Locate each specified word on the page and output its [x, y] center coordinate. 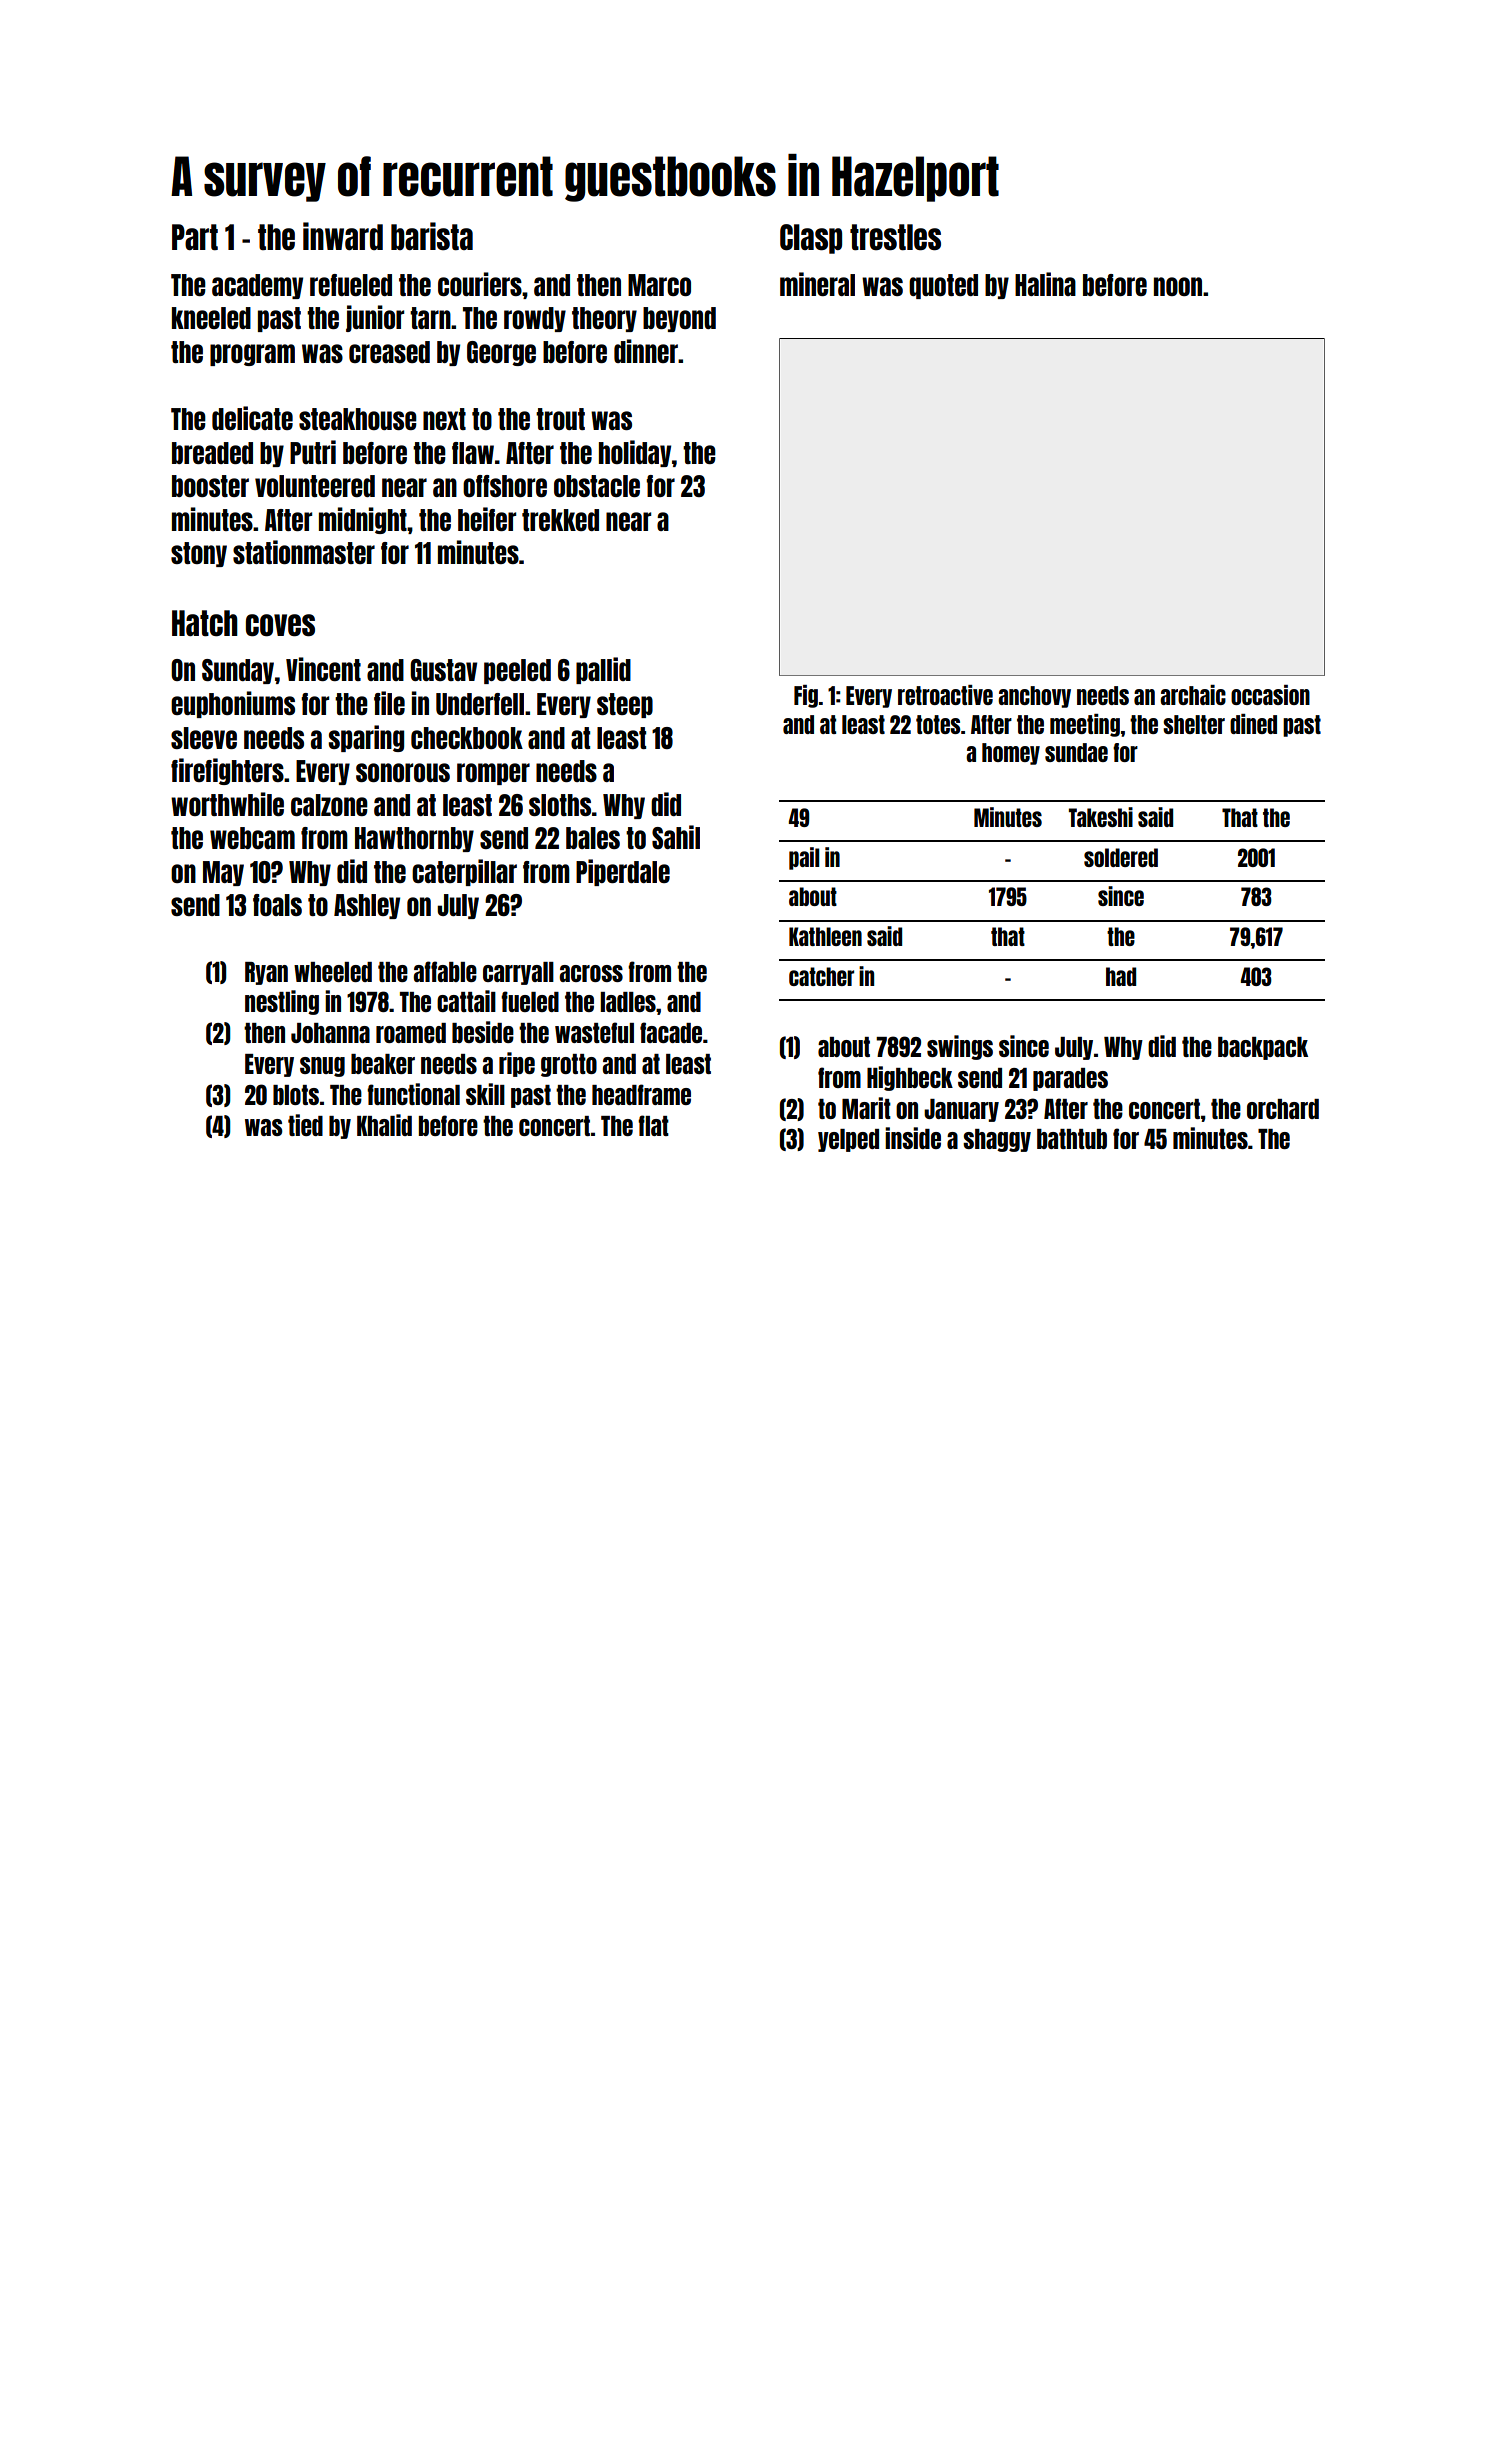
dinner [646, 351]
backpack [1263, 1048]
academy [257, 286]
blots [296, 1095]
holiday [635, 453]
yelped [848, 1140]
